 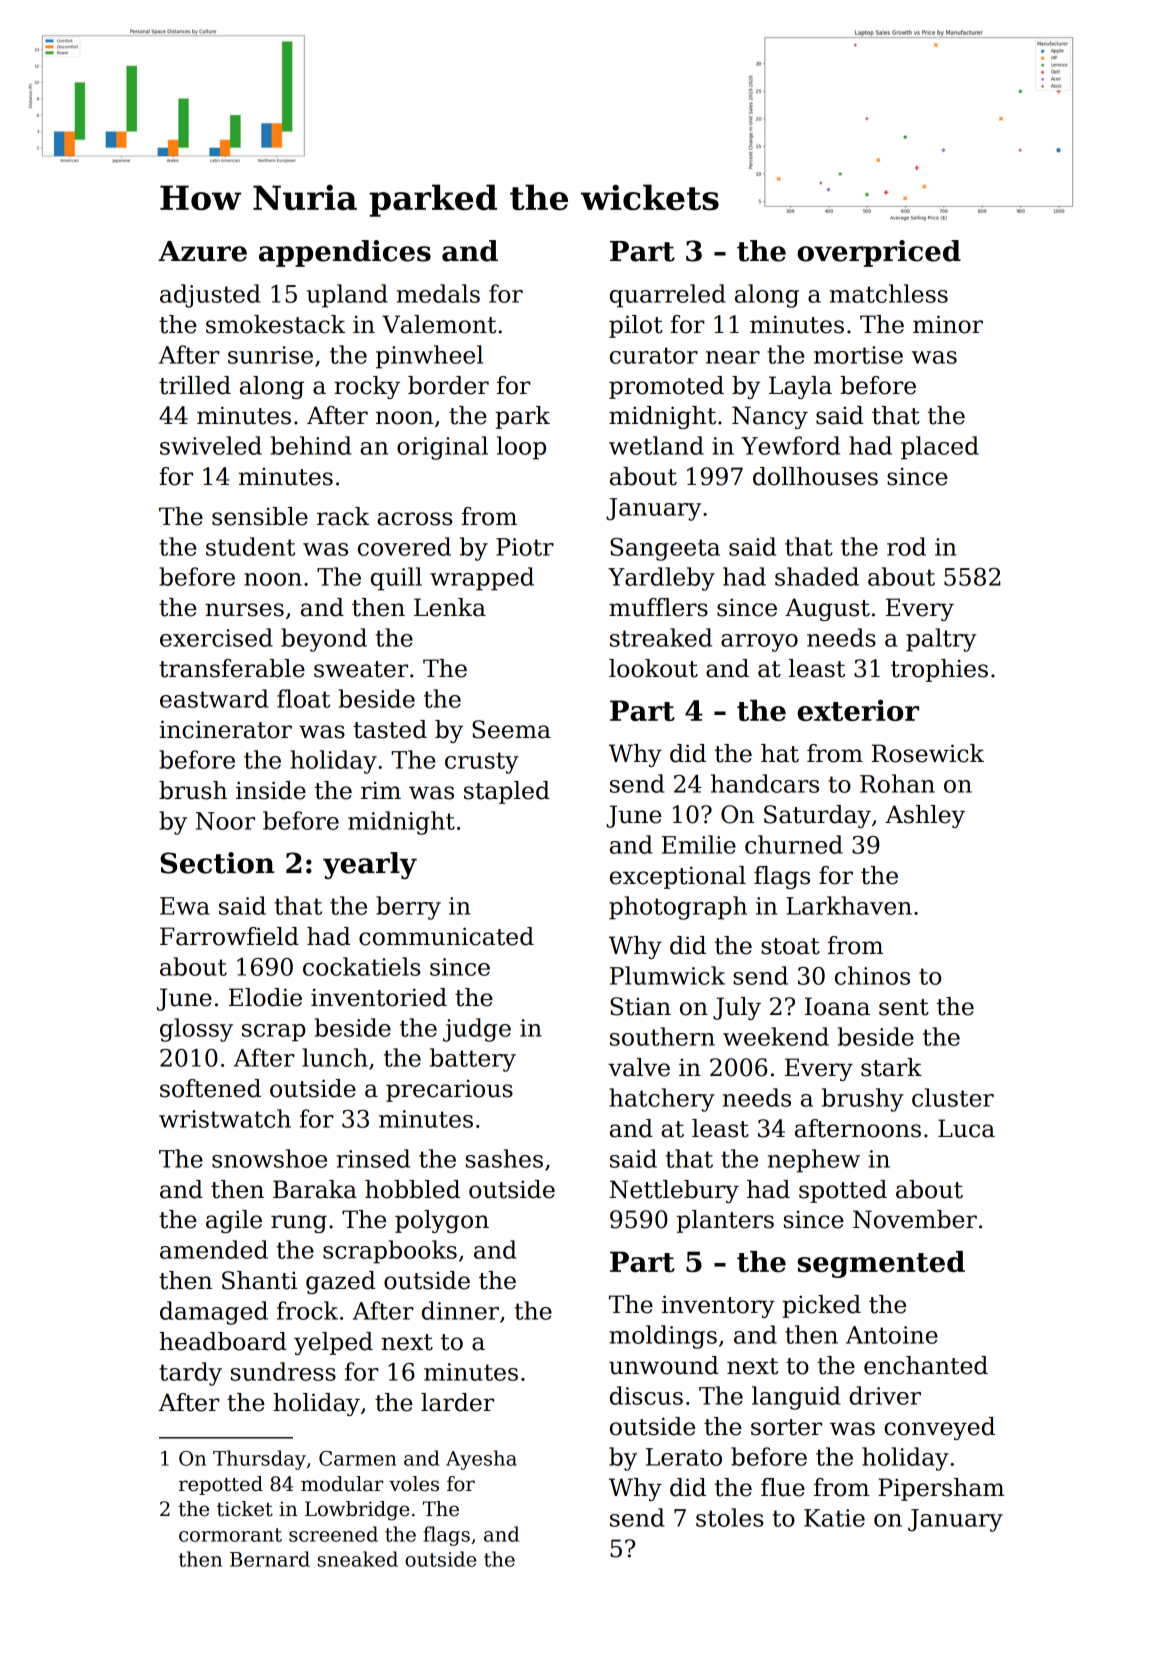 I want to click on cluster, so click(x=953, y=1097).
